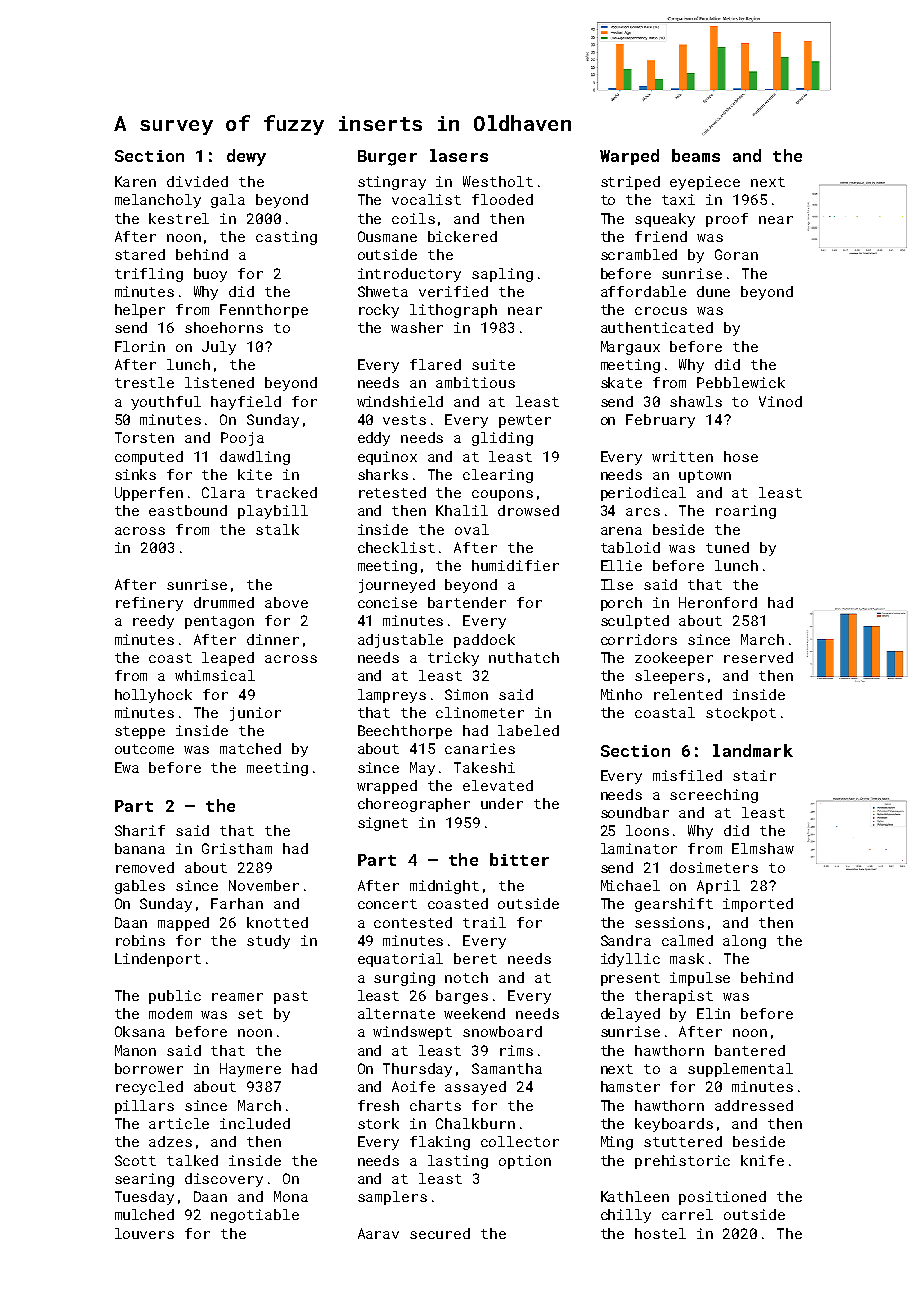  What do you see at coordinates (660, 1233) in the page?
I see `hostel` at bounding box center [660, 1233].
